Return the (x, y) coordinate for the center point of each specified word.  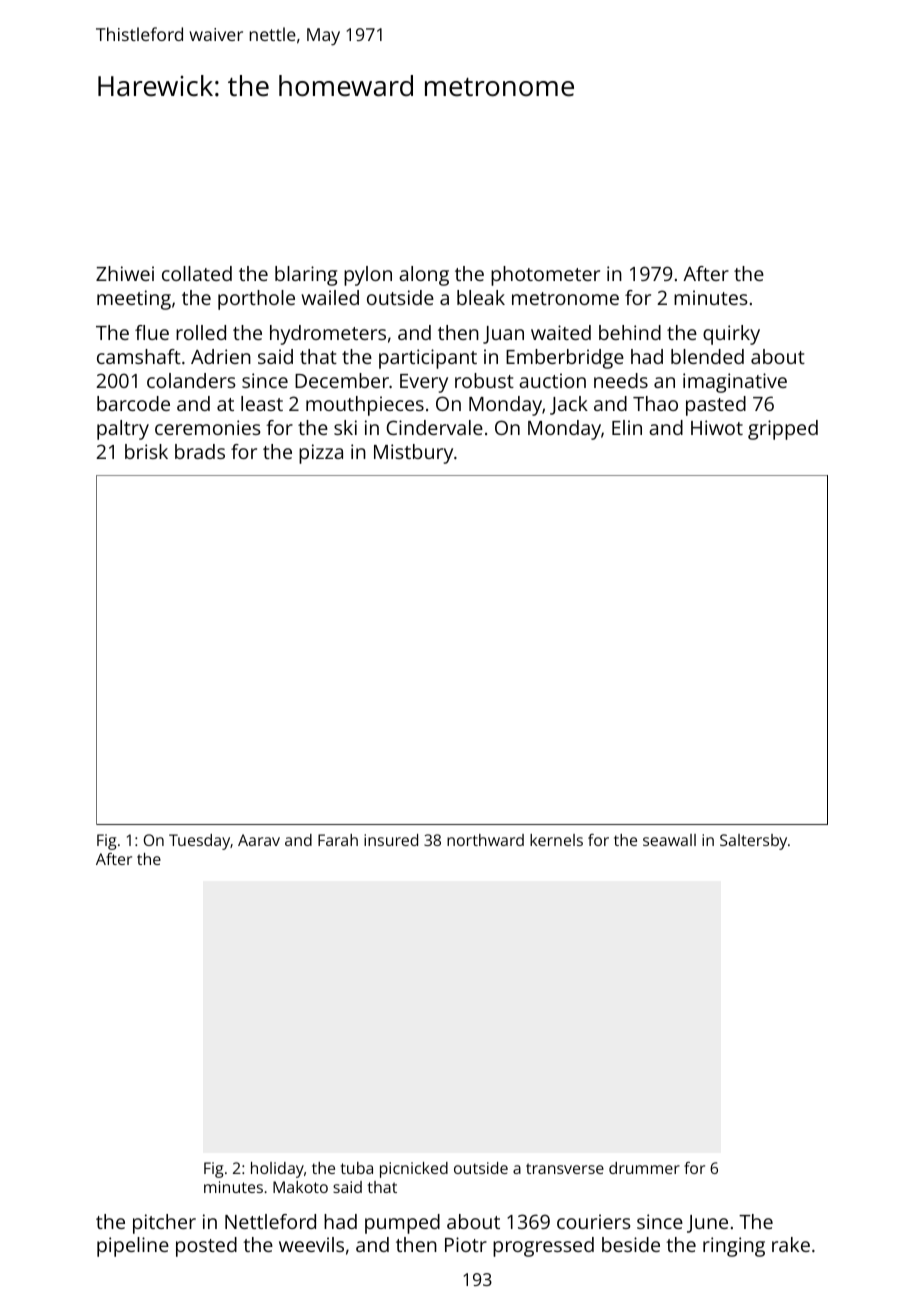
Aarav (259, 840)
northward (485, 840)
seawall (669, 840)
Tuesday (199, 842)
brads (200, 451)
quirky (731, 335)
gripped (783, 430)
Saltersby (753, 842)
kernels (556, 840)
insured (391, 840)
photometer (545, 276)
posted (206, 1247)
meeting (134, 300)
